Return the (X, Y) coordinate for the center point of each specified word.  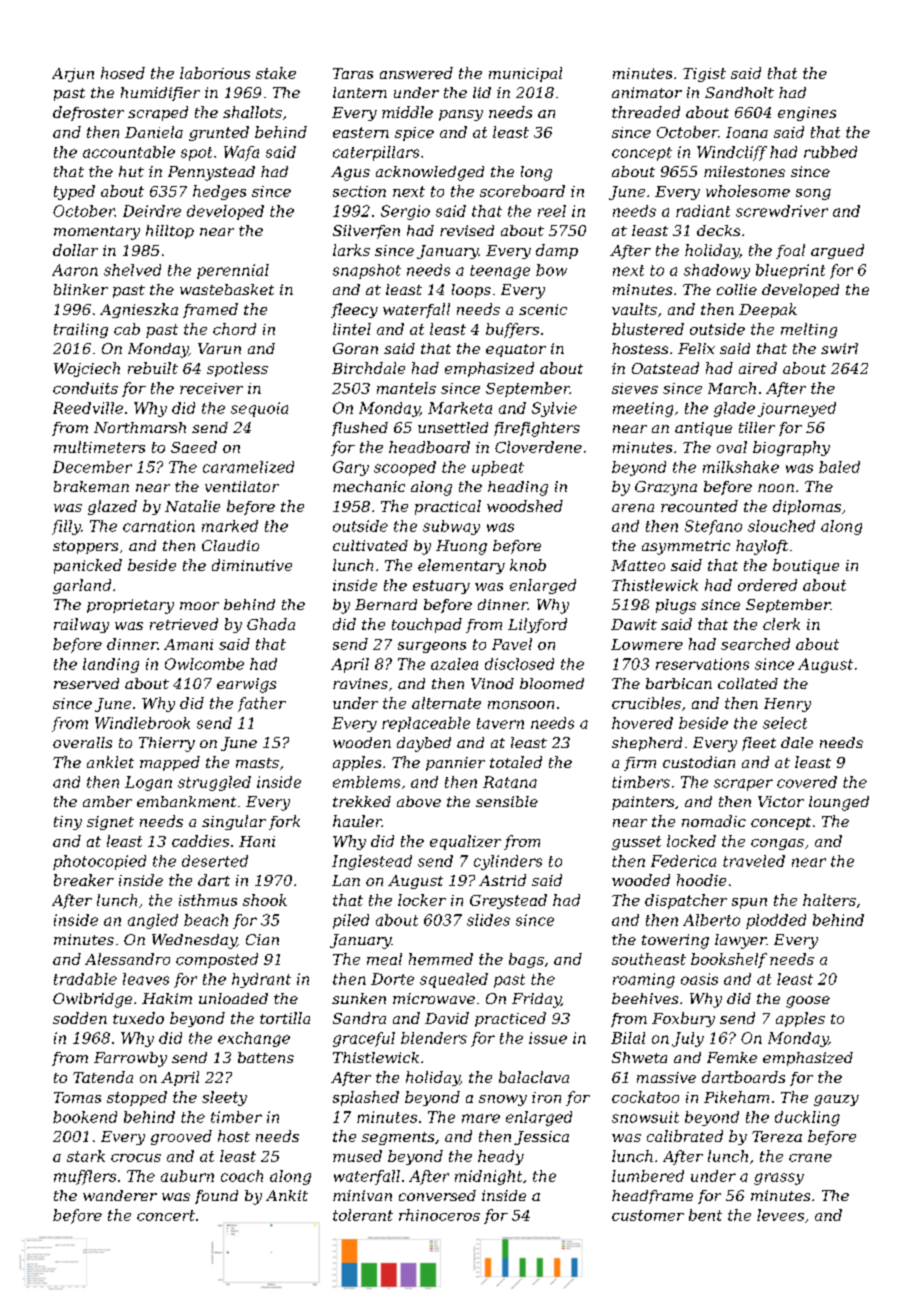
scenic (543, 309)
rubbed (830, 152)
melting (809, 330)
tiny (68, 823)
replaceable (426, 724)
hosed (123, 73)
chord (234, 329)
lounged (839, 803)
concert (166, 1215)
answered (416, 73)
